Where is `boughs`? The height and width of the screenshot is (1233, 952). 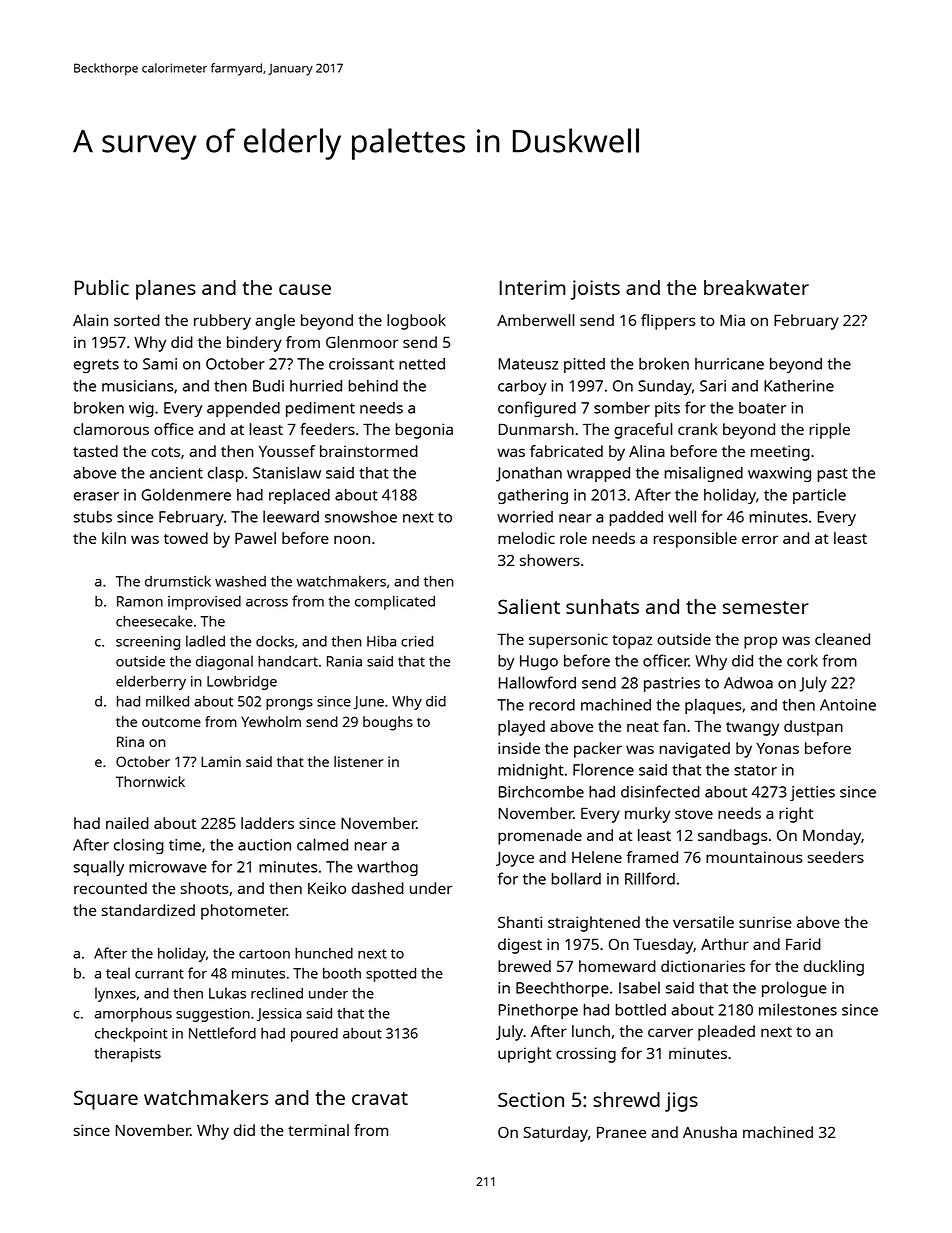 boughs is located at coordinates (388, 723).
